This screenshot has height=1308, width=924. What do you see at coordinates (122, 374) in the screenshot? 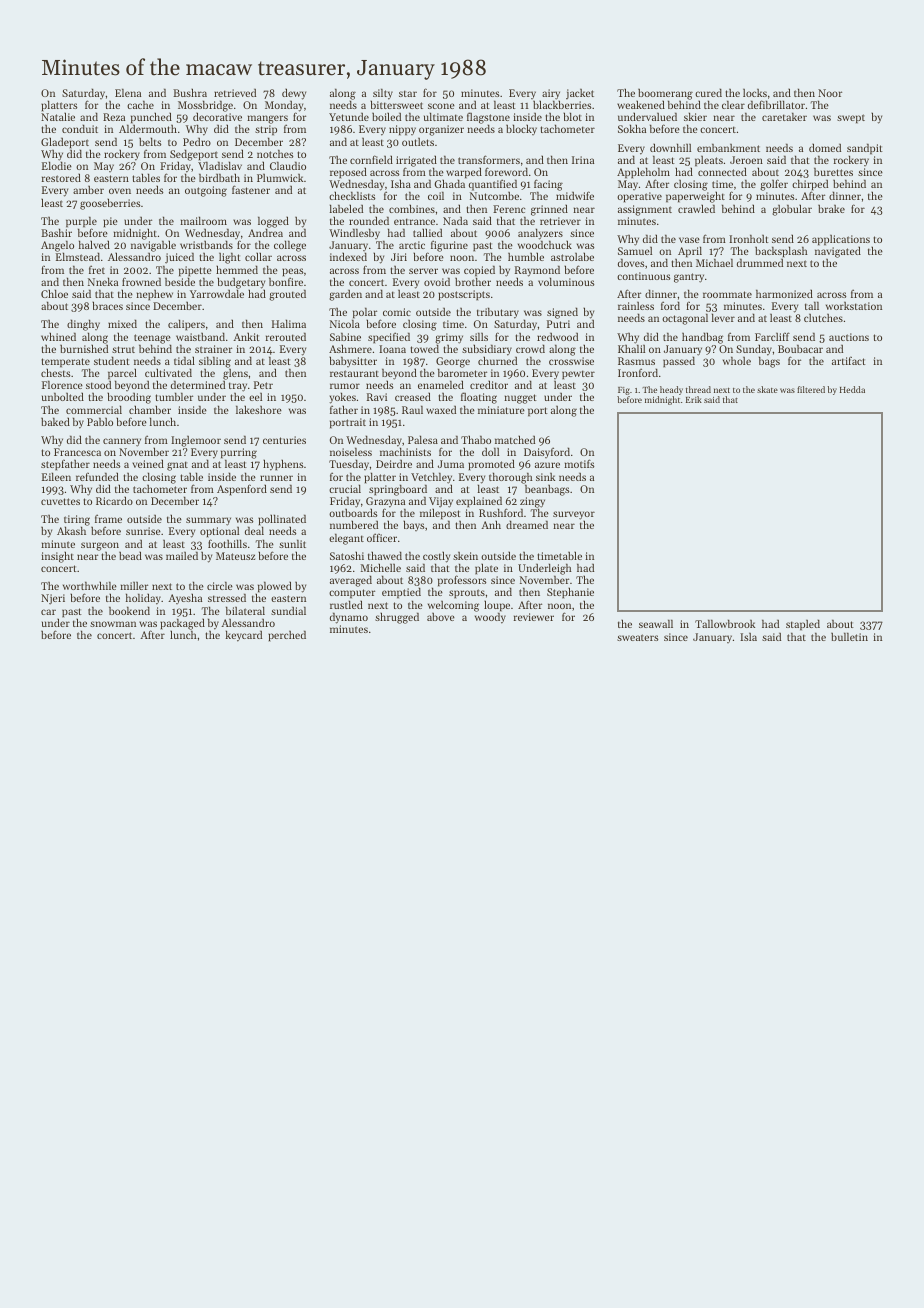
I see `parcel` at bounding box center [122, 374].
